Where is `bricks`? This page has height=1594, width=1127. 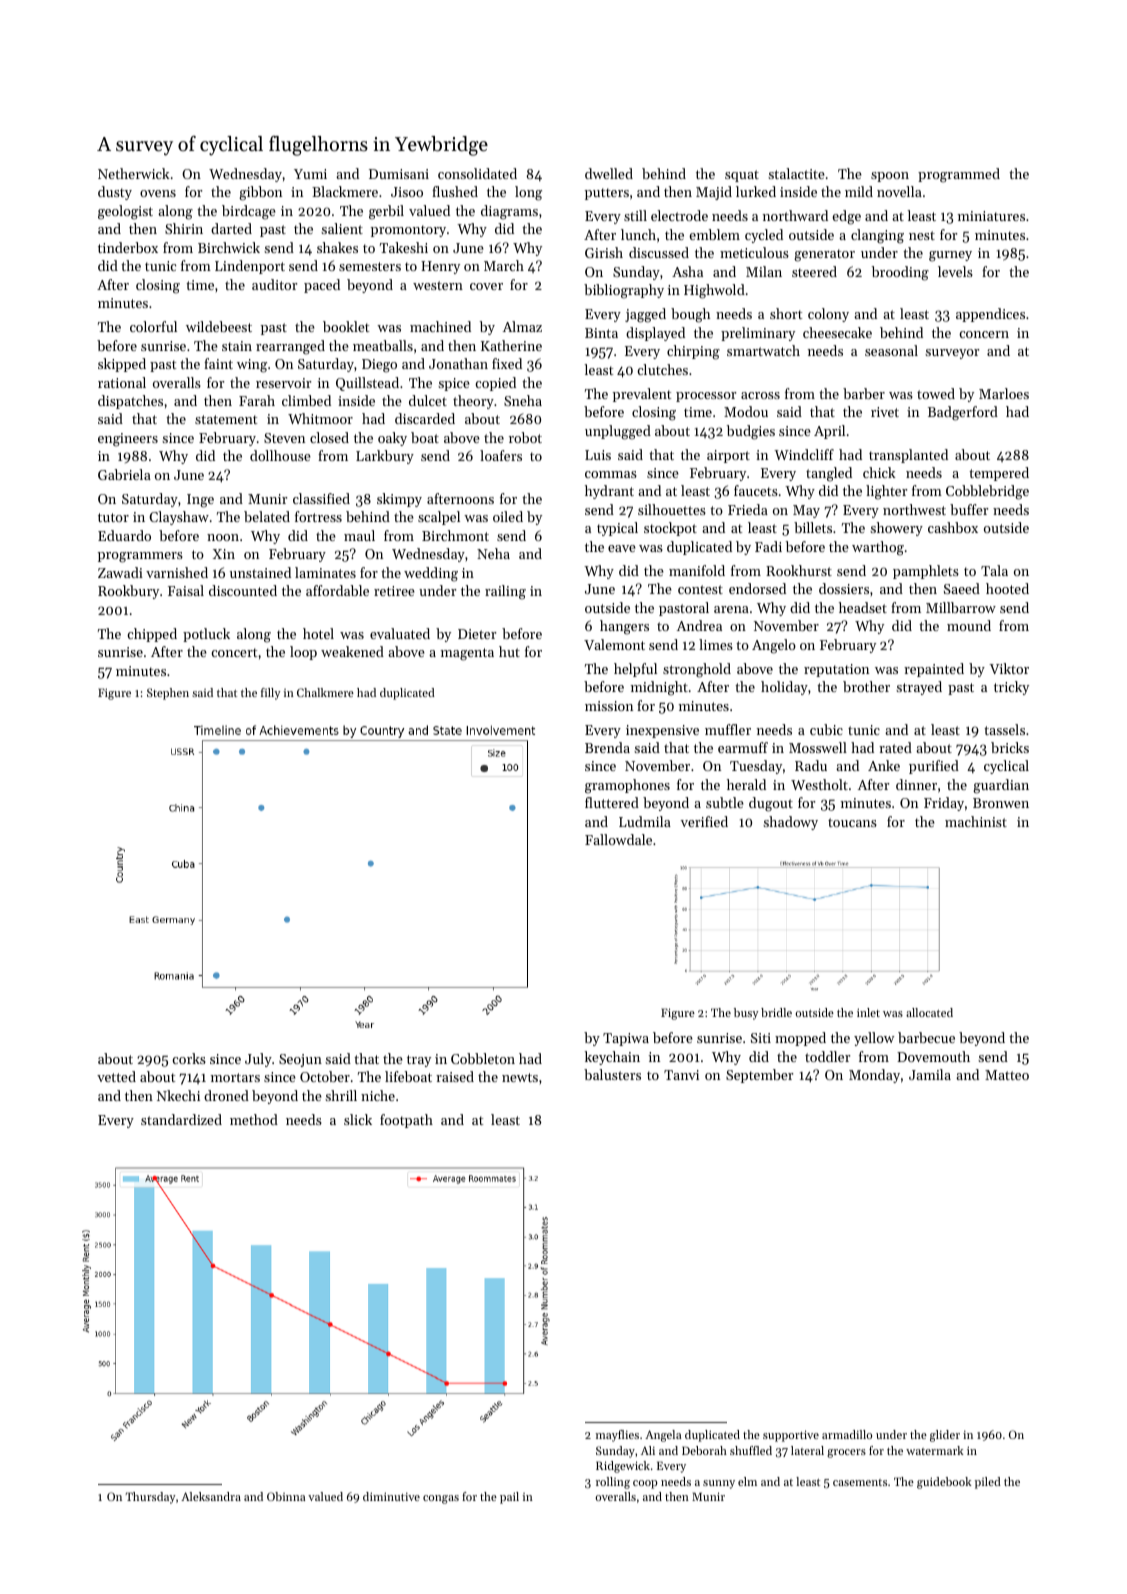 bricks is located at coordinates (1010, 747).
